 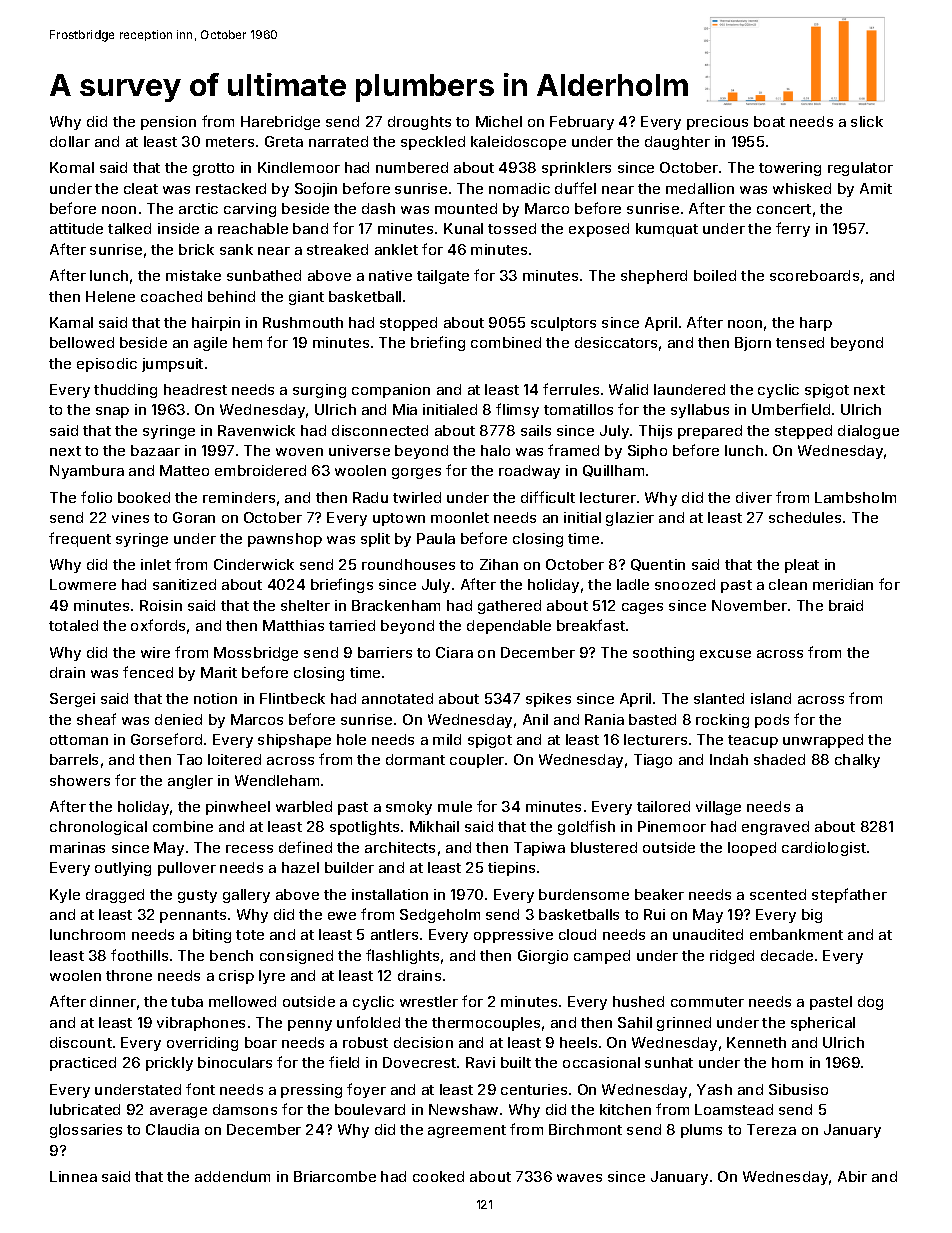 What do you see at coordinates (76, 228) in the screenshot?
I see `attitude` at bounding box center [76, 228].
